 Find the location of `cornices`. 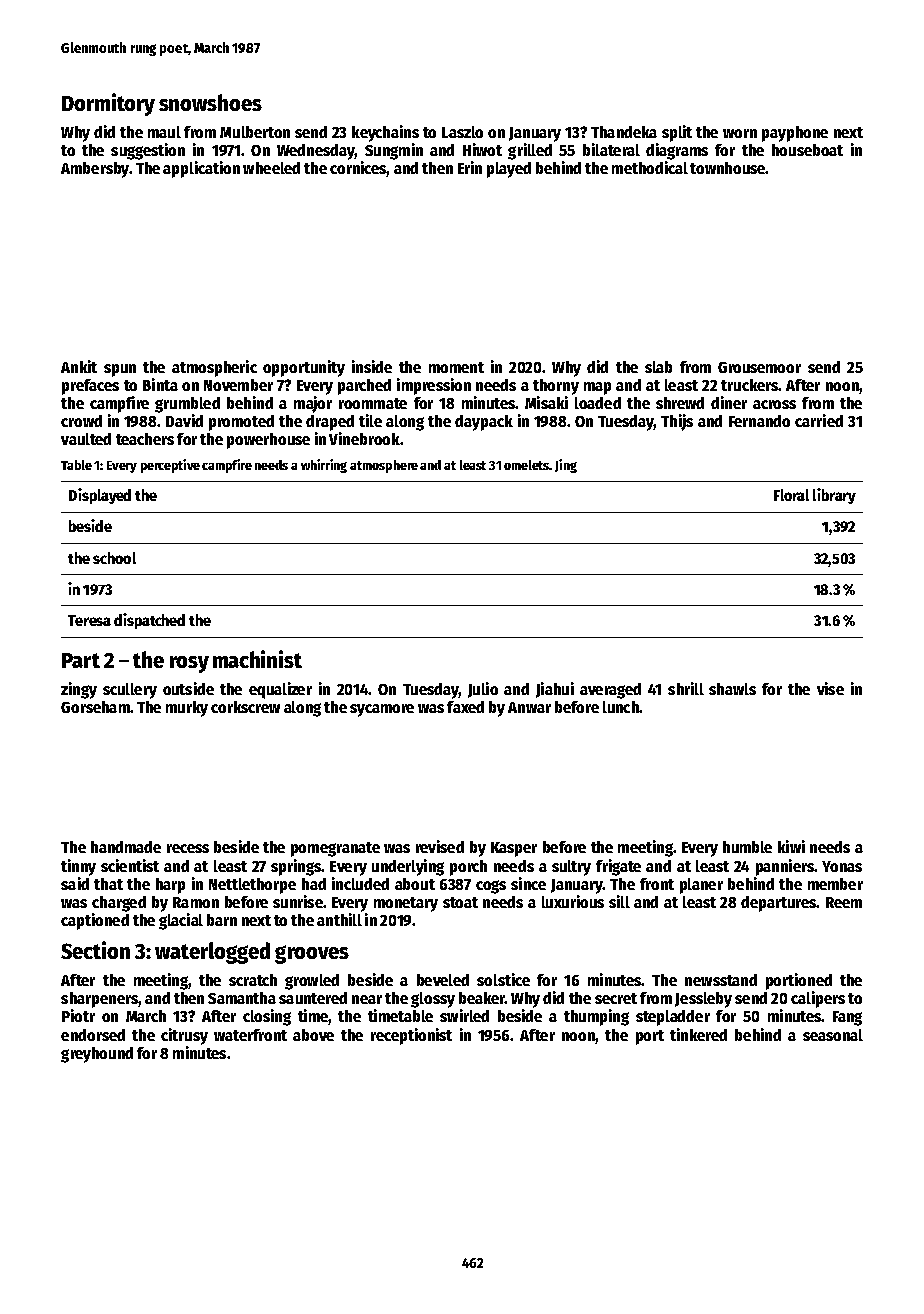

cornices is located at coordinates (358, 169).
